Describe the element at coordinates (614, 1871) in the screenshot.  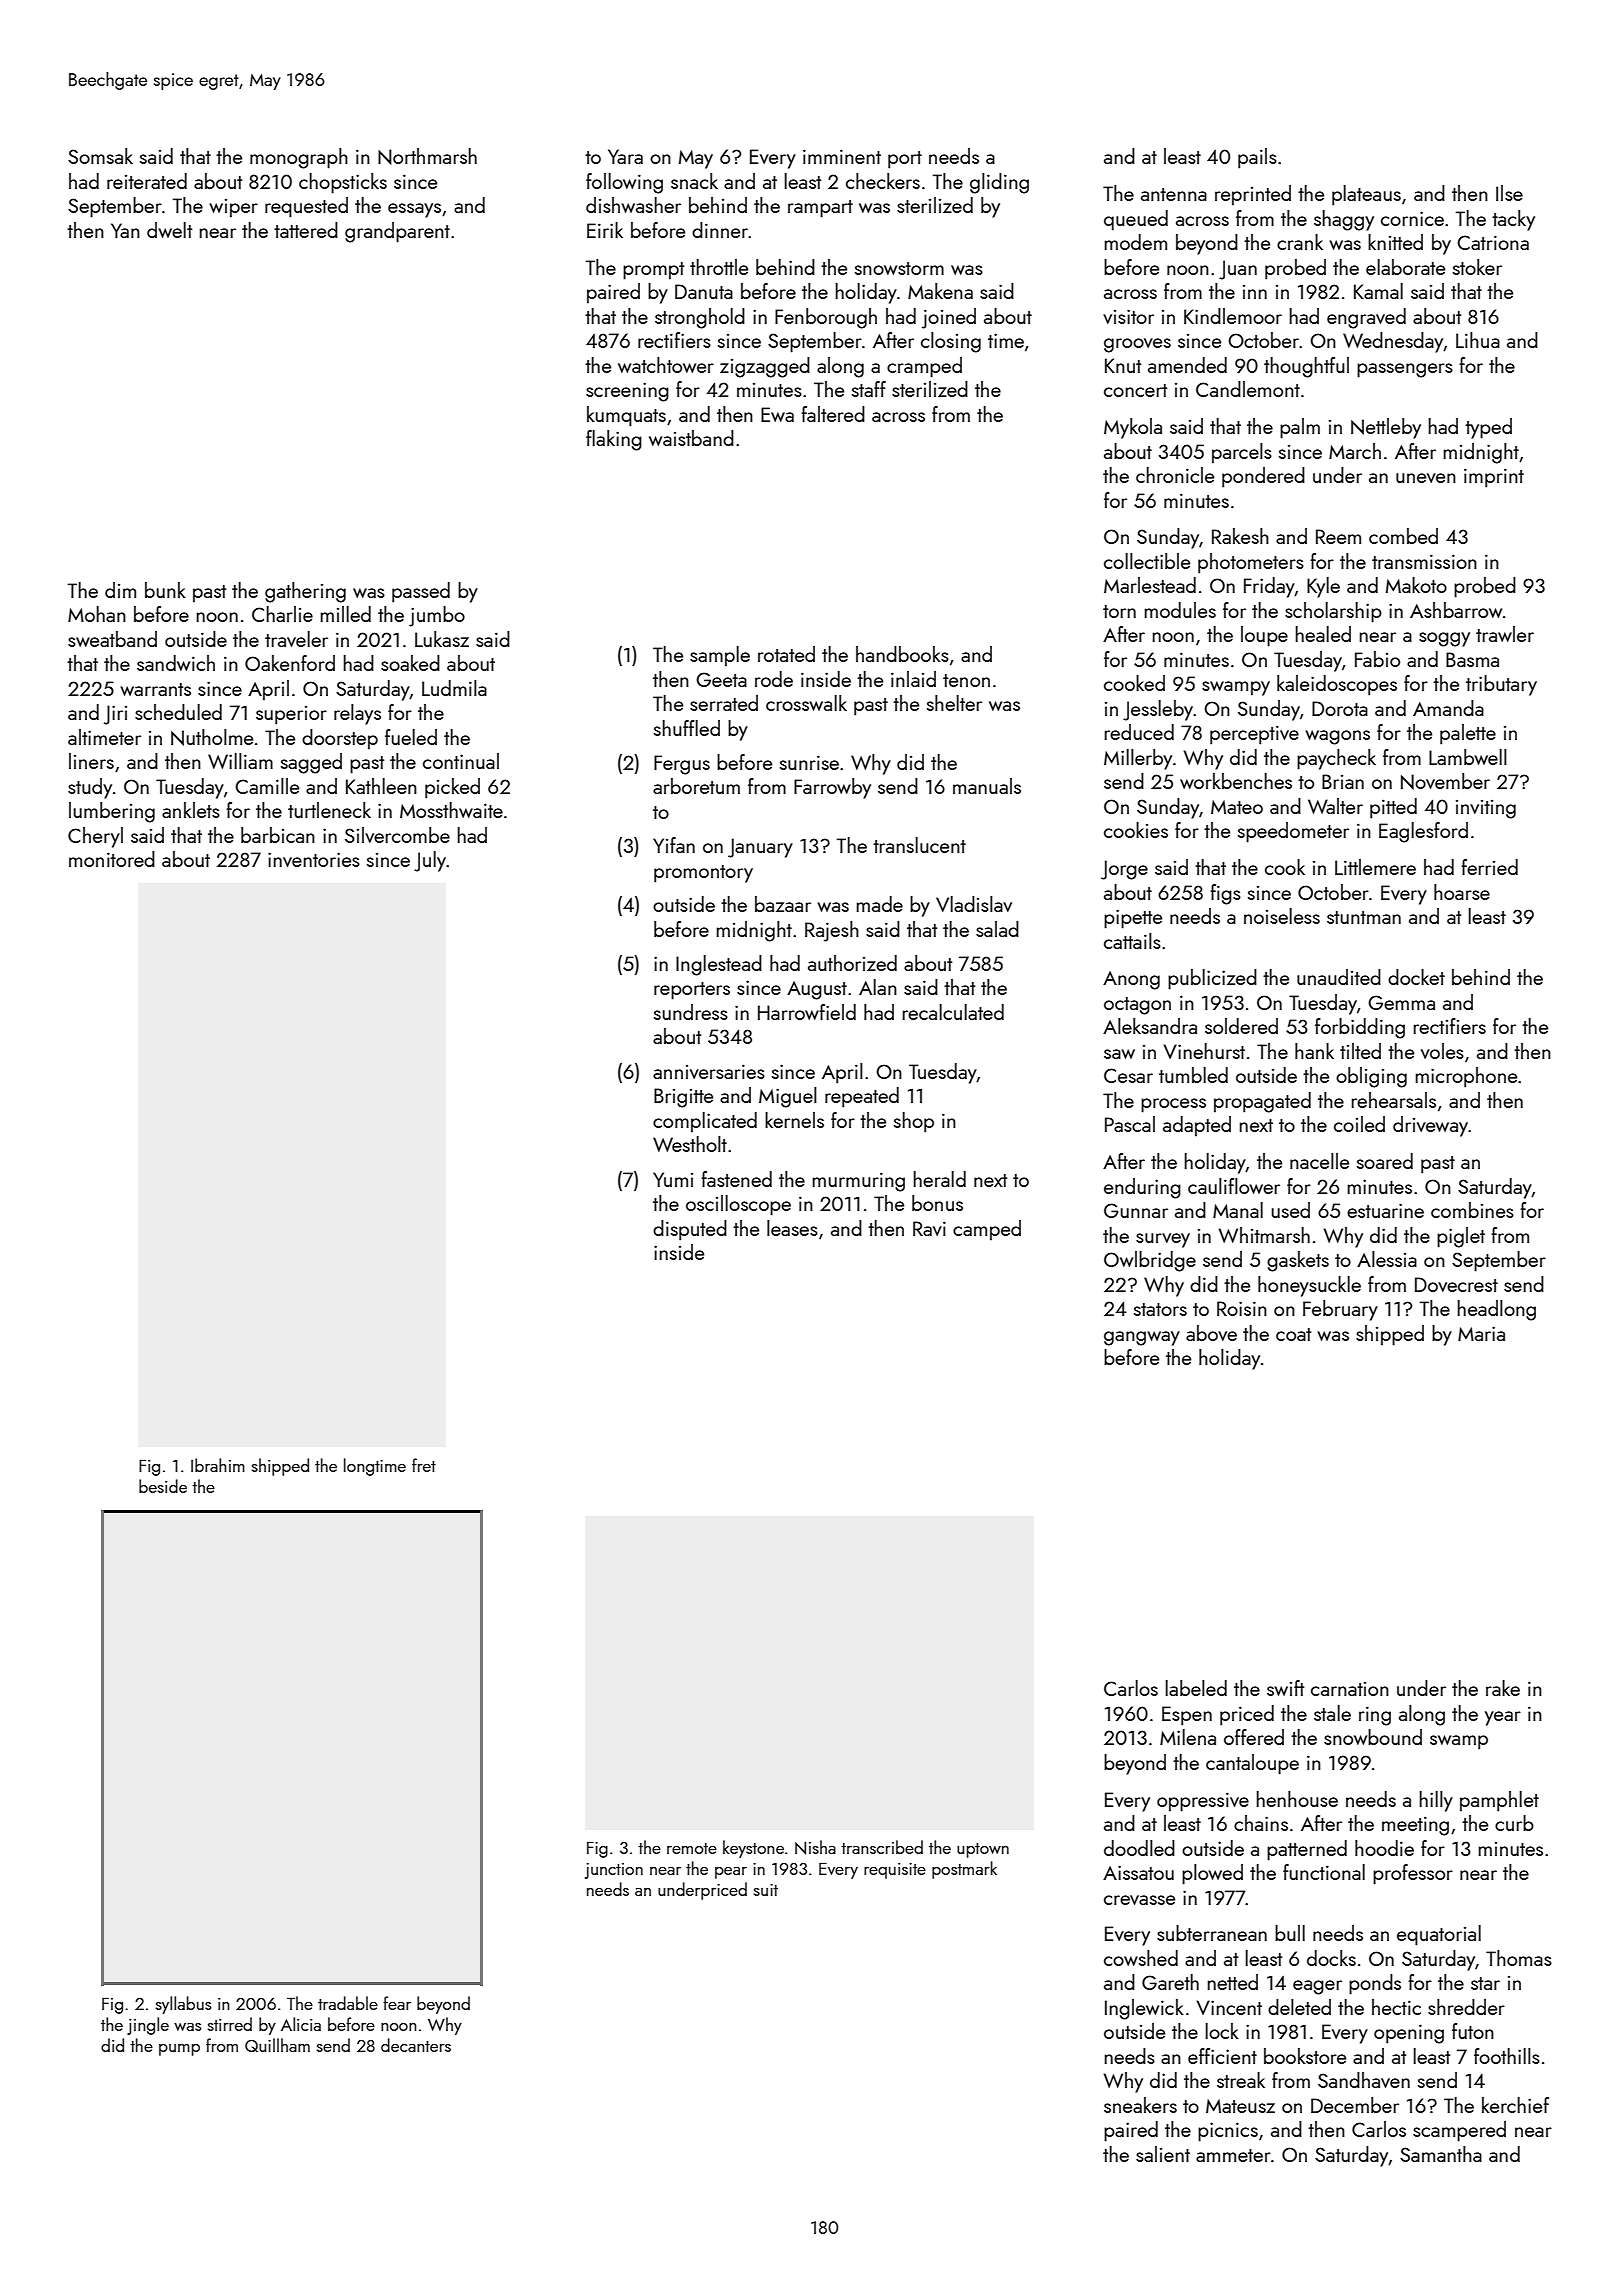
I see `junction` at that location.
